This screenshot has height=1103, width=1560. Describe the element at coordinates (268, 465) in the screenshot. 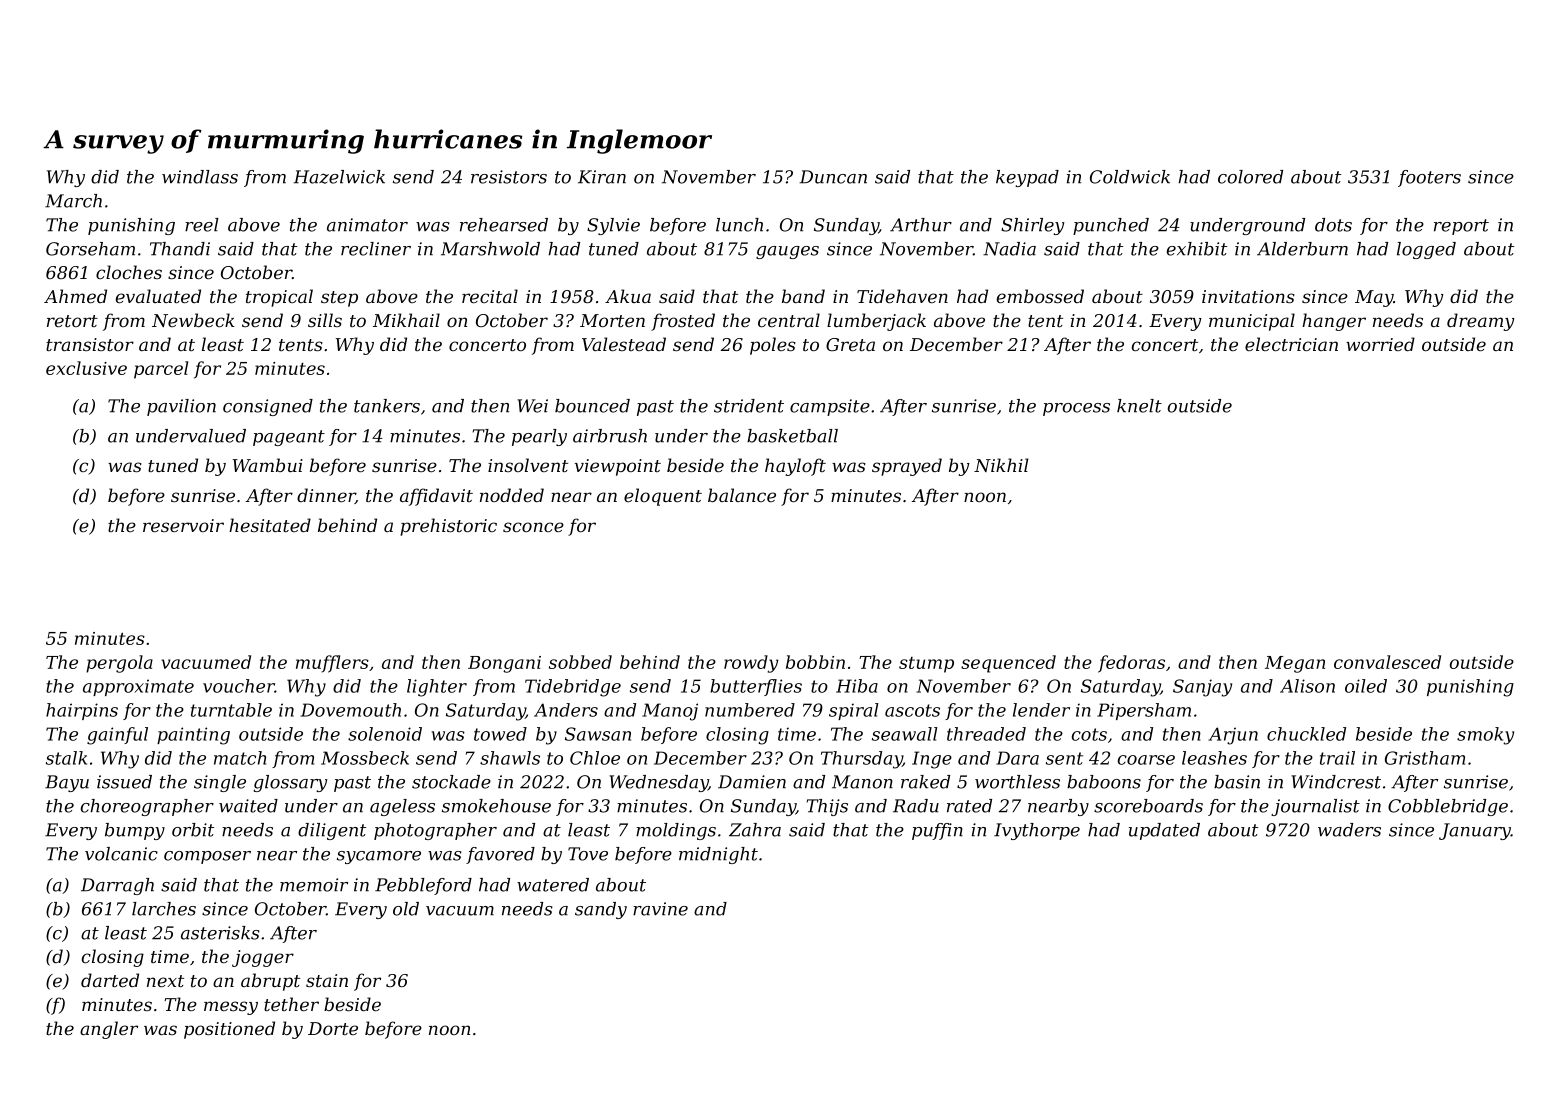

I see `Wambui` at that location.
